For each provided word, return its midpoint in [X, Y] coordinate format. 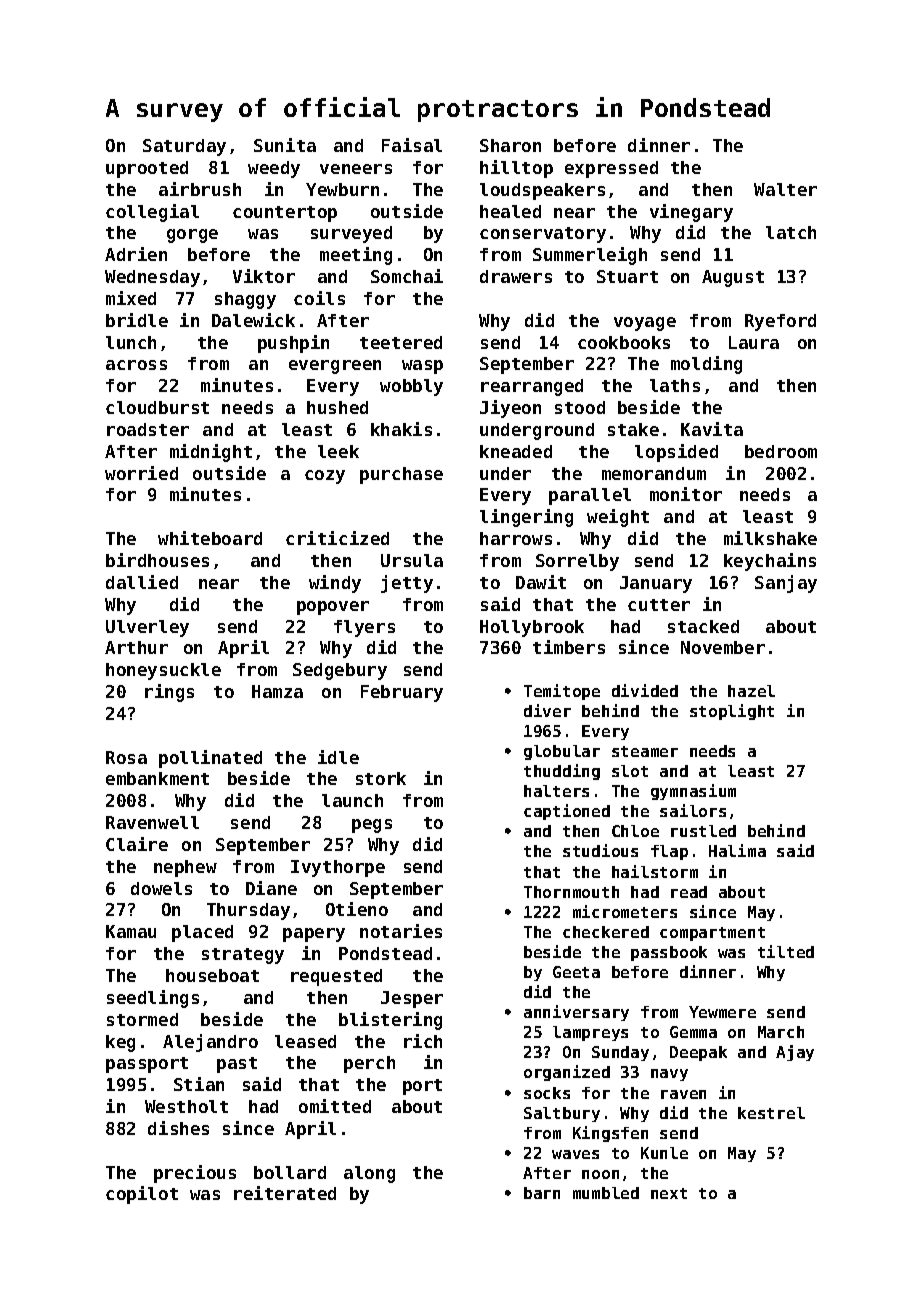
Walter [785, 189]
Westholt [186, 1106]
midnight [211, 453]
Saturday [184, 147]
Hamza [277, 691]
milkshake [770, 538]
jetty [407, 584]
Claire [137, 844]
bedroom [781, 451]
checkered [606, 932]
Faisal [412, 145]
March [781, 1032]
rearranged [532, 387]
